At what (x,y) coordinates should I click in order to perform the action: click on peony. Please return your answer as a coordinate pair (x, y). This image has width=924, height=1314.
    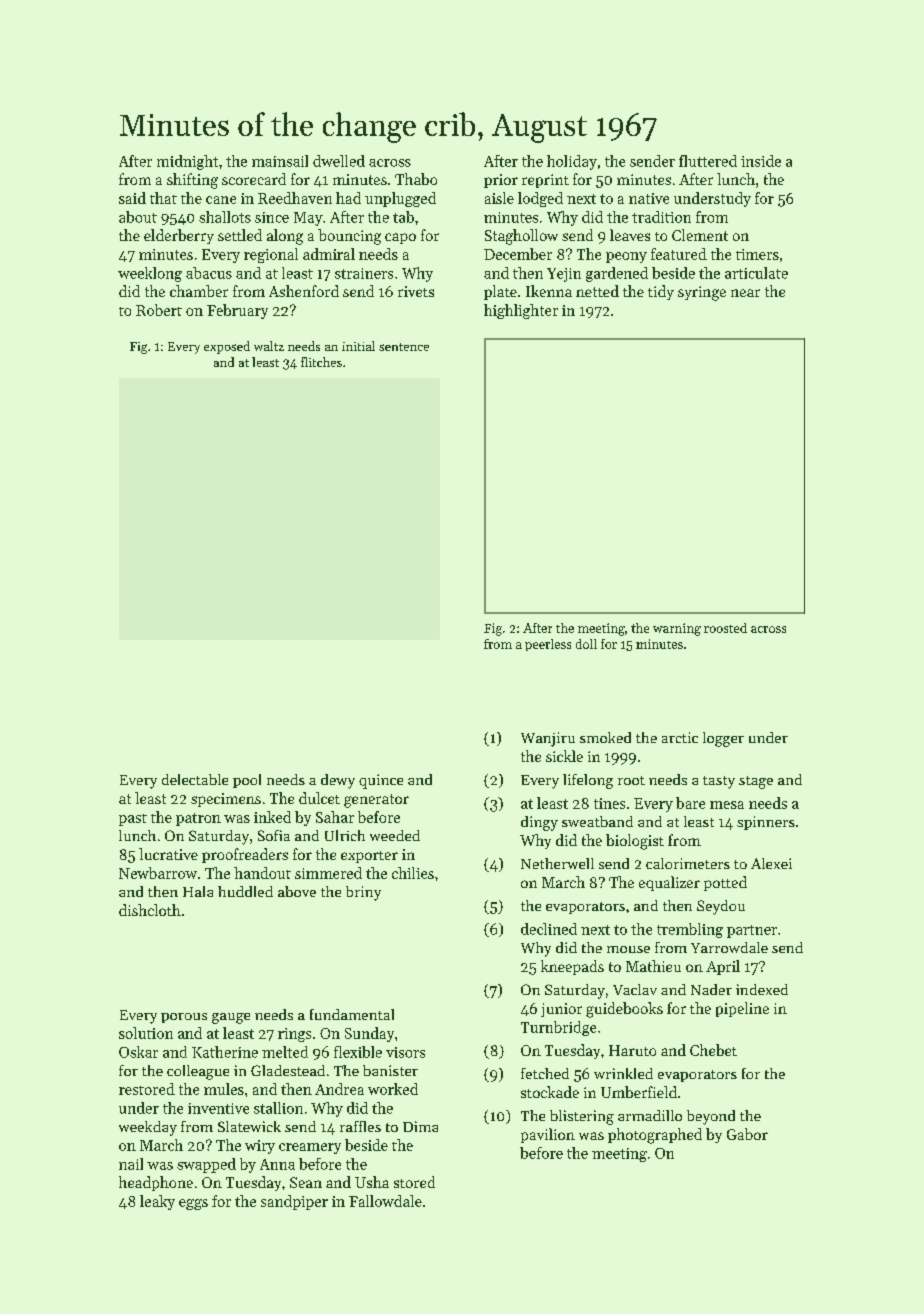
    Looking at the image, I should click on (626, 257).
